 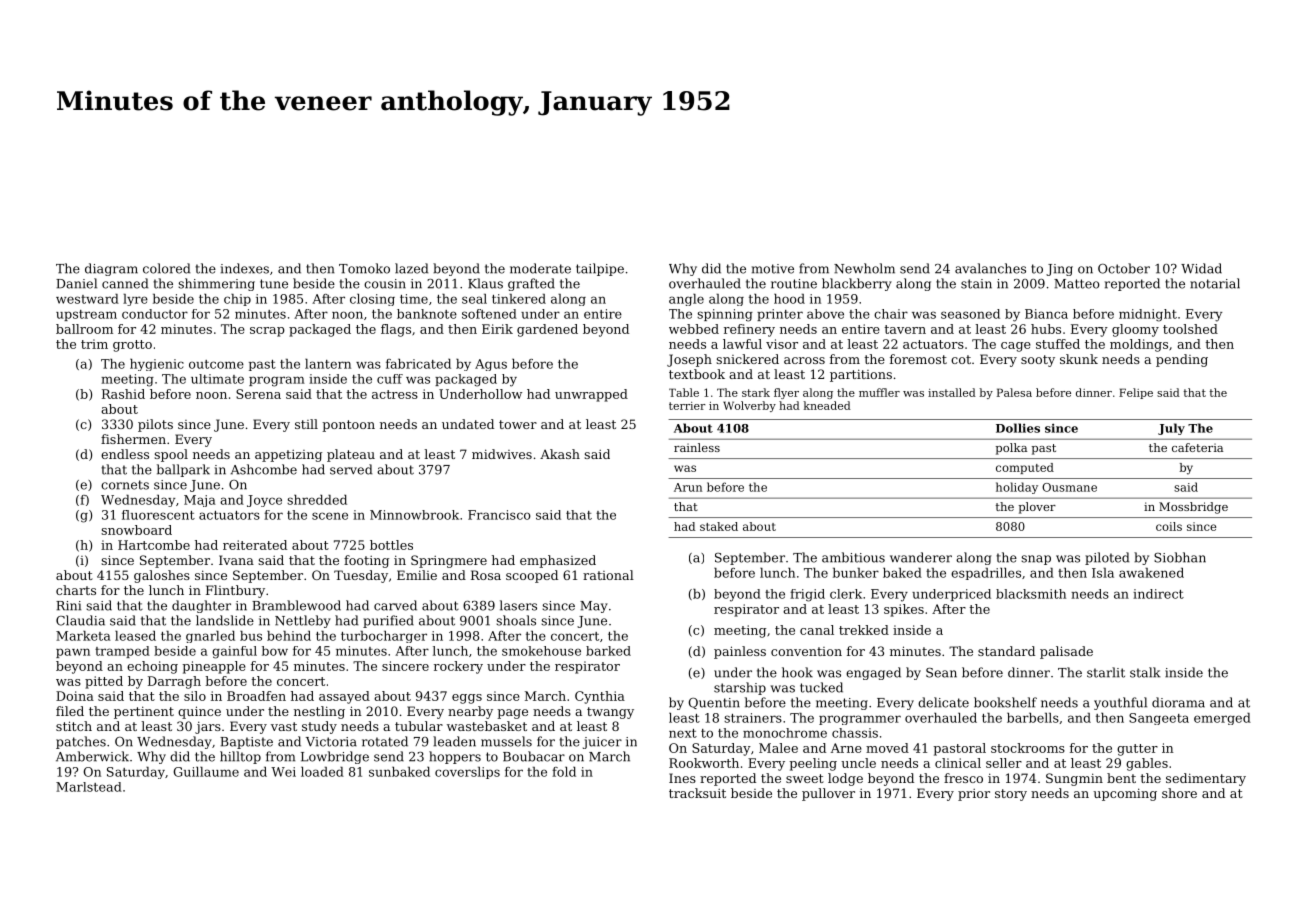 I want to click on diagram, so click(x=111, y=269).
